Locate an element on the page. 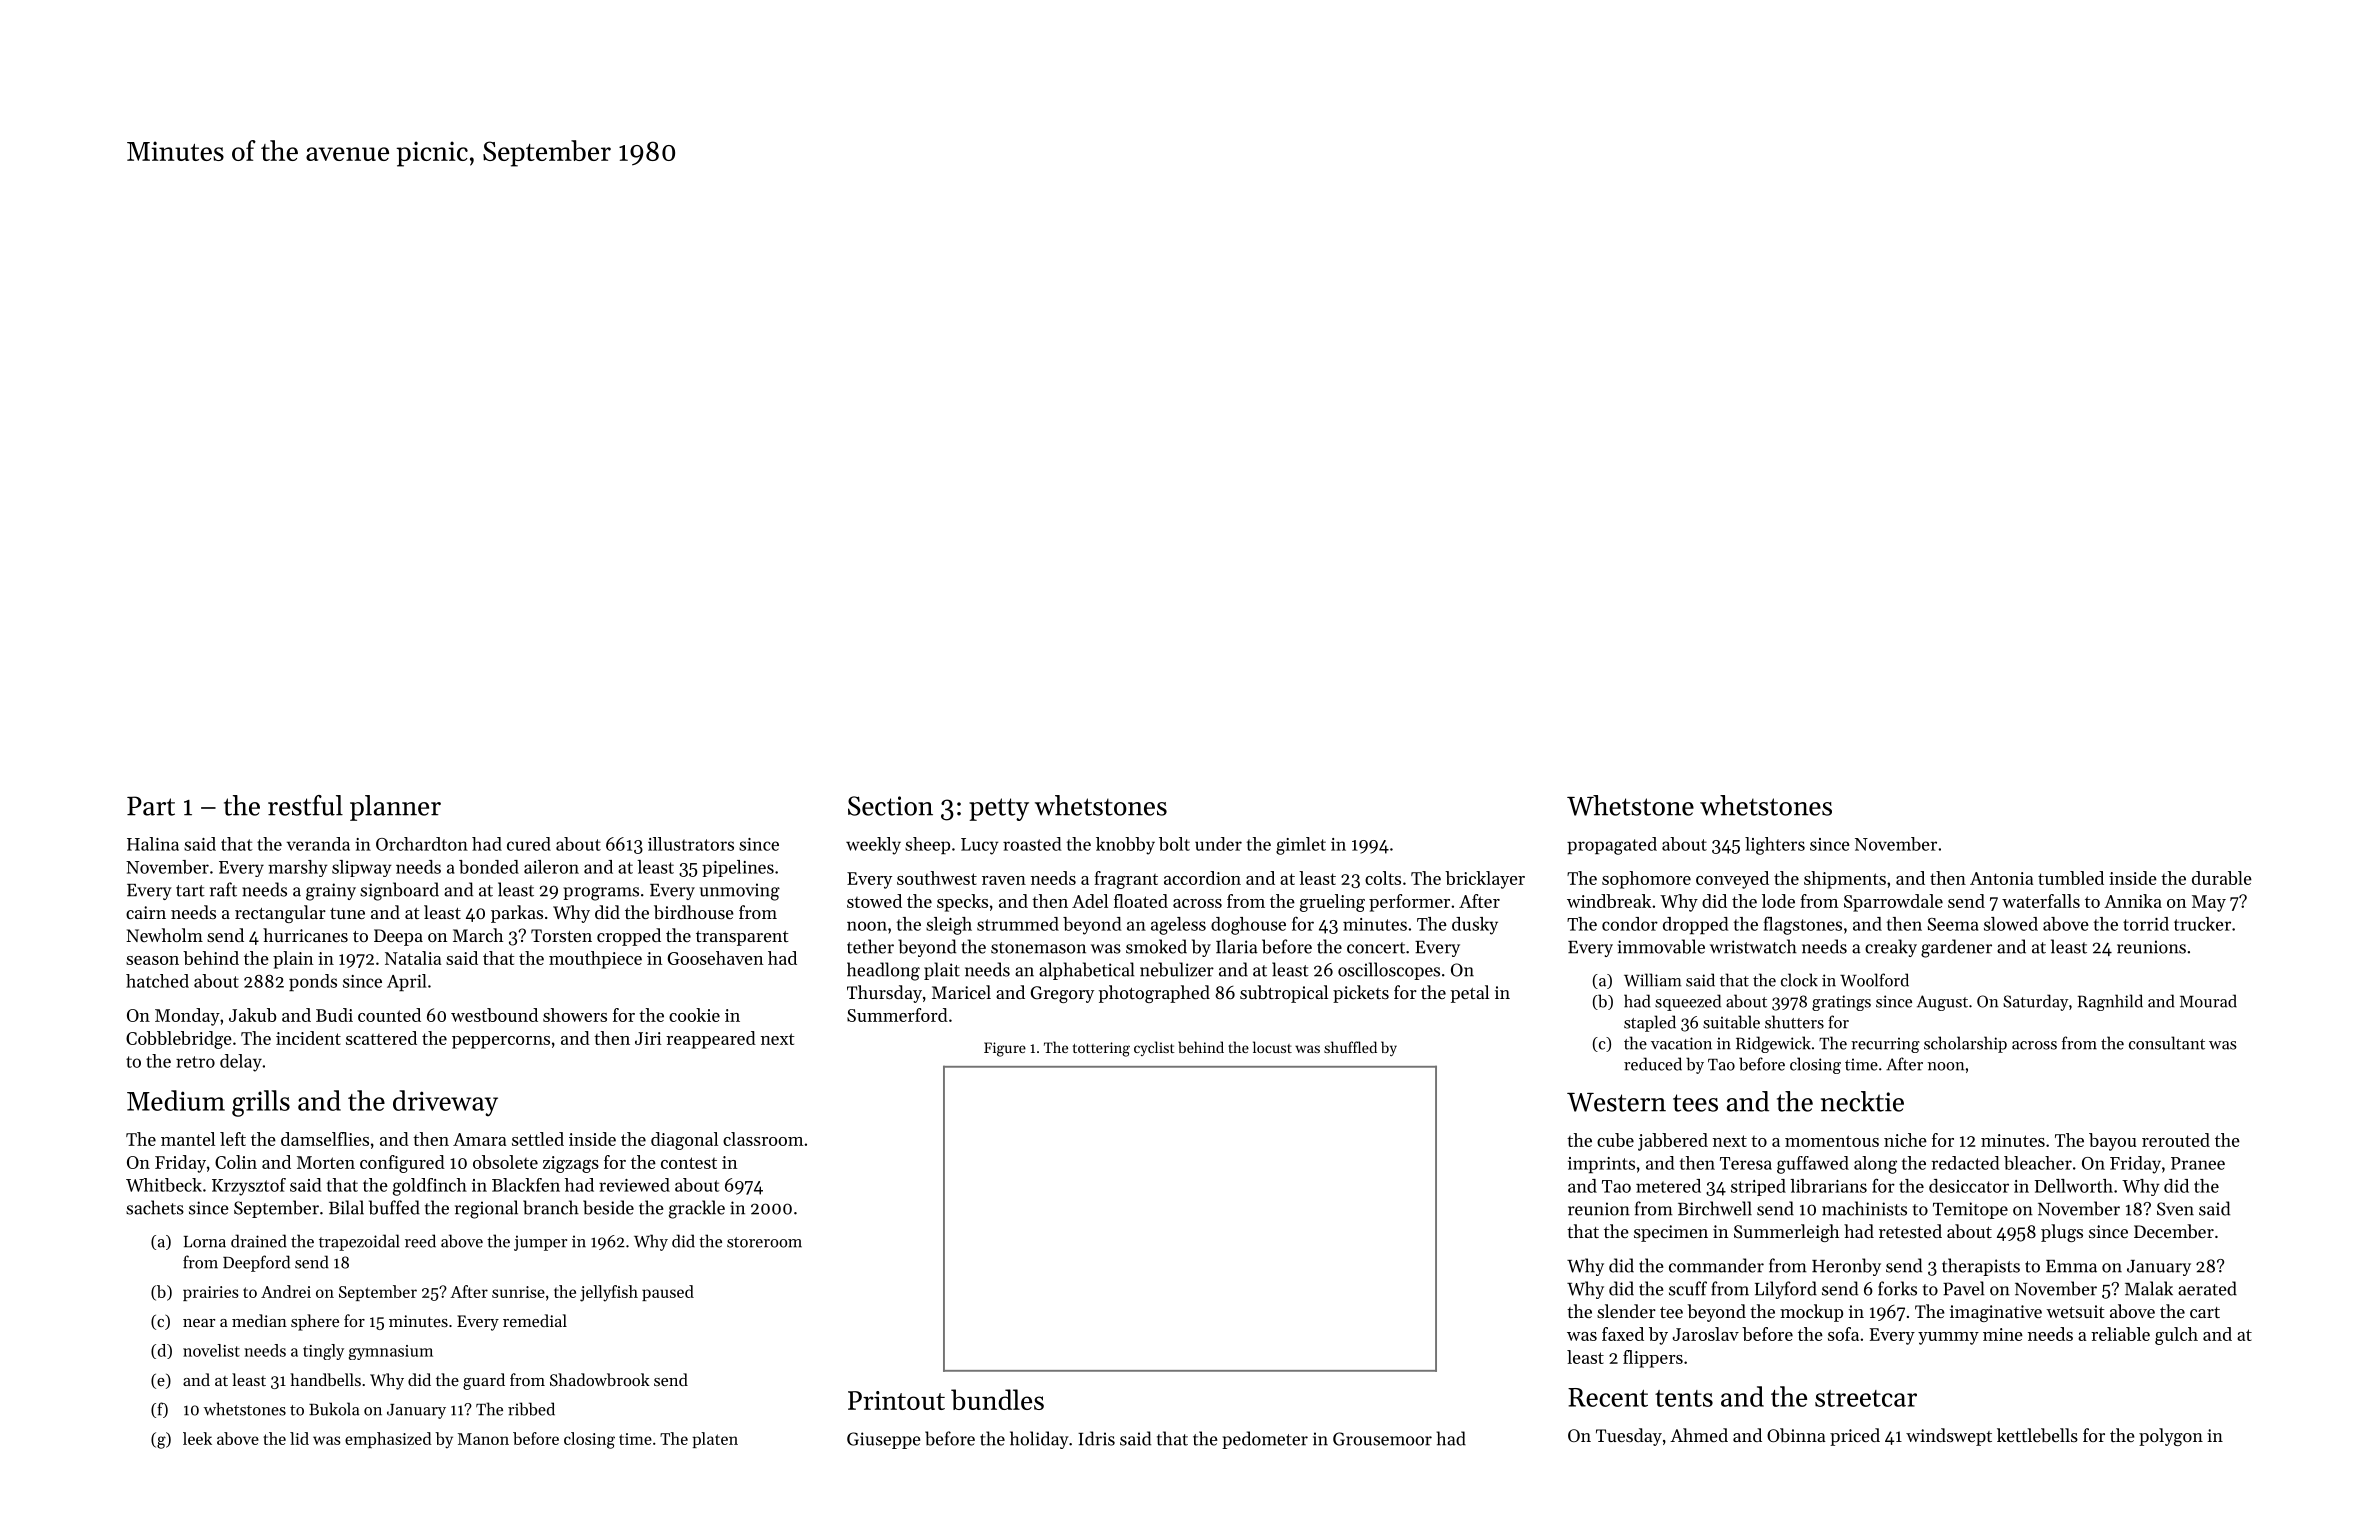 Image resolution: width=2380 pixels, height=1540 pixels. therapists is located at coordinates (1981, 1267).
